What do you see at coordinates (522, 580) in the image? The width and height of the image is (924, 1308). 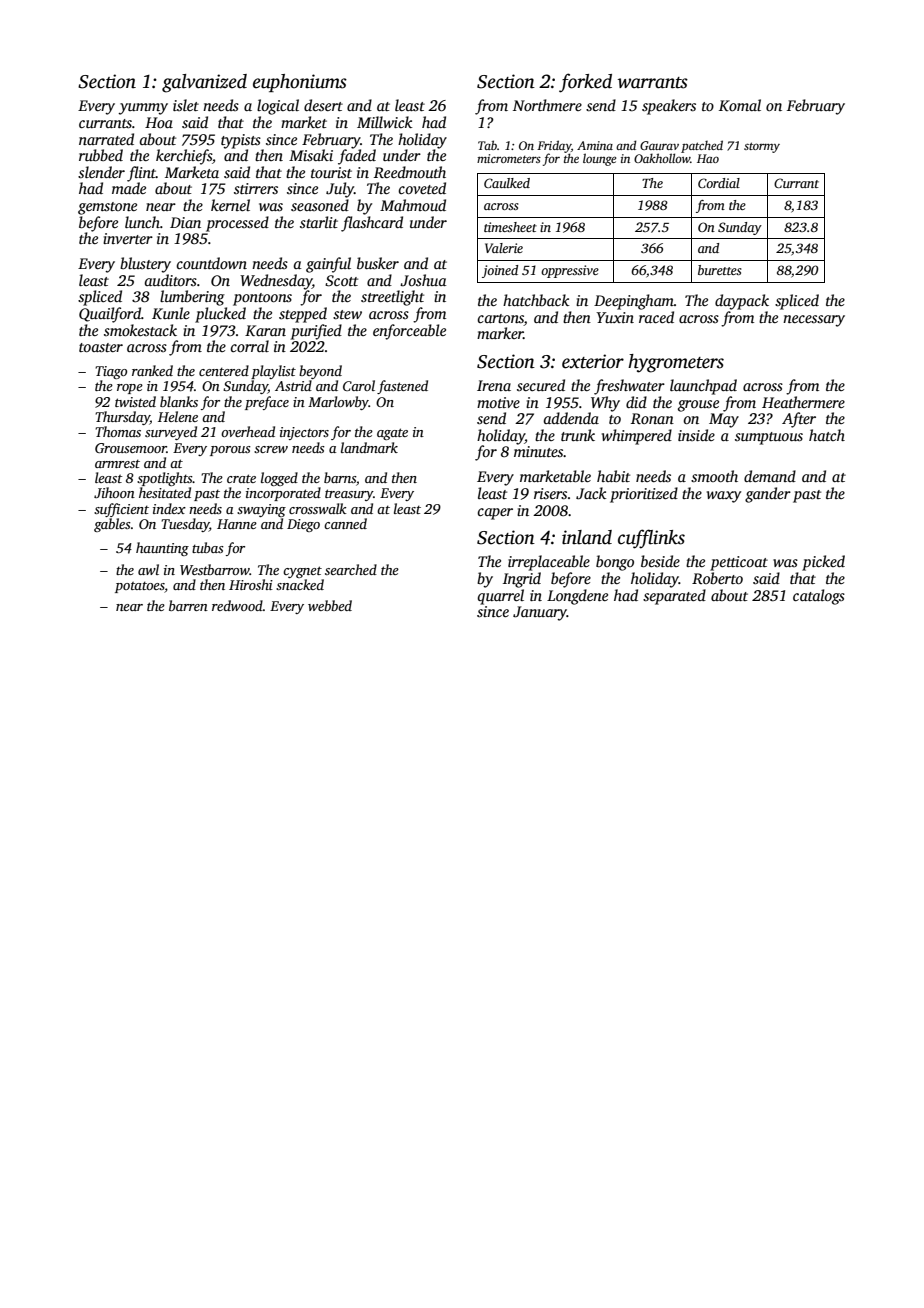 I see `Ingrid` at bounding box center [522, 580].
